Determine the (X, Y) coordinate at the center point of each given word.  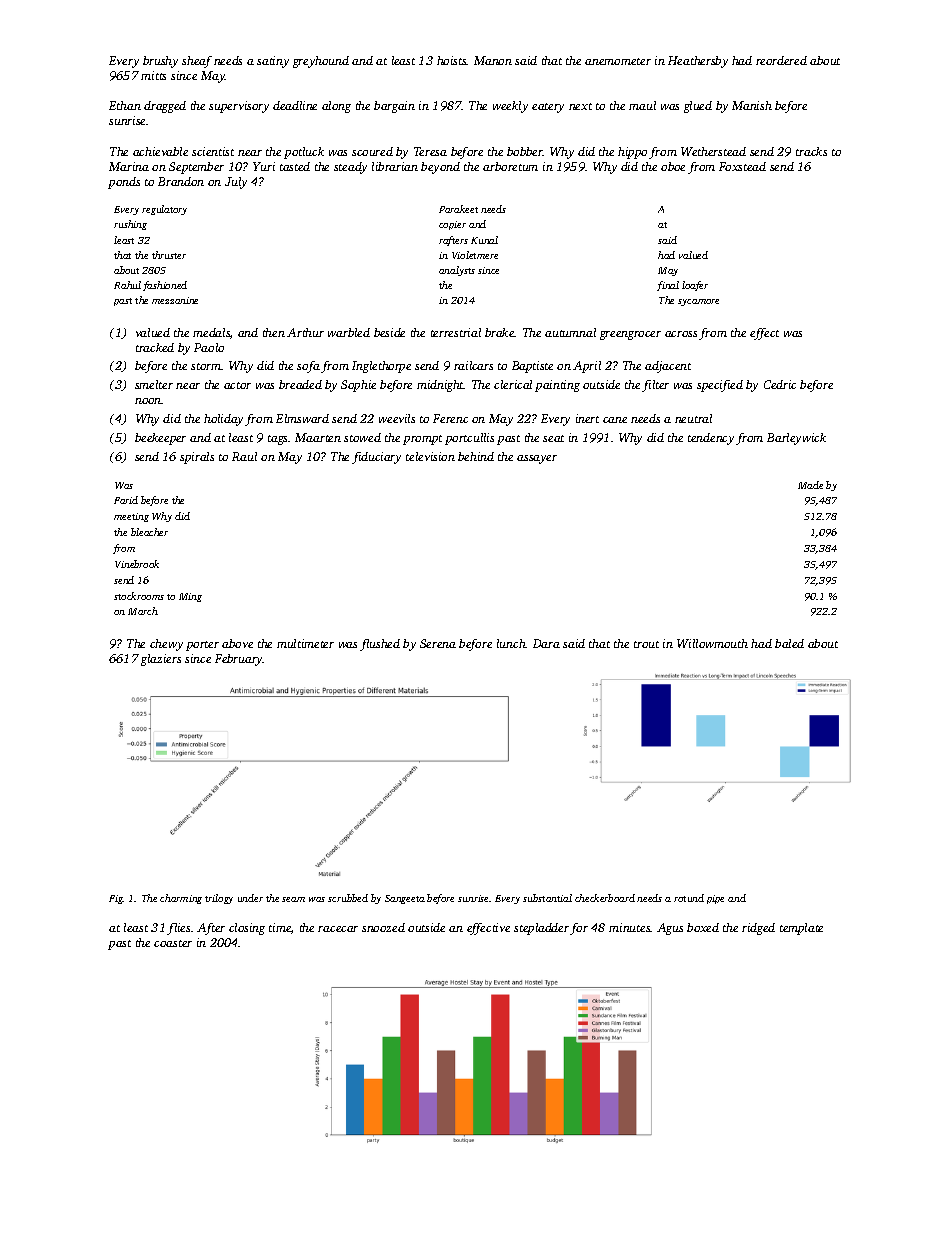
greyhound (321, 62)
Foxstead (742, 166)
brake (500, 332)
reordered (781, 60)
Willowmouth (712, 643)
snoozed (383, 927)
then (274, 332)
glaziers (161, 660)
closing (247, 929)
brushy (160, 62)
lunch (511, 643)
